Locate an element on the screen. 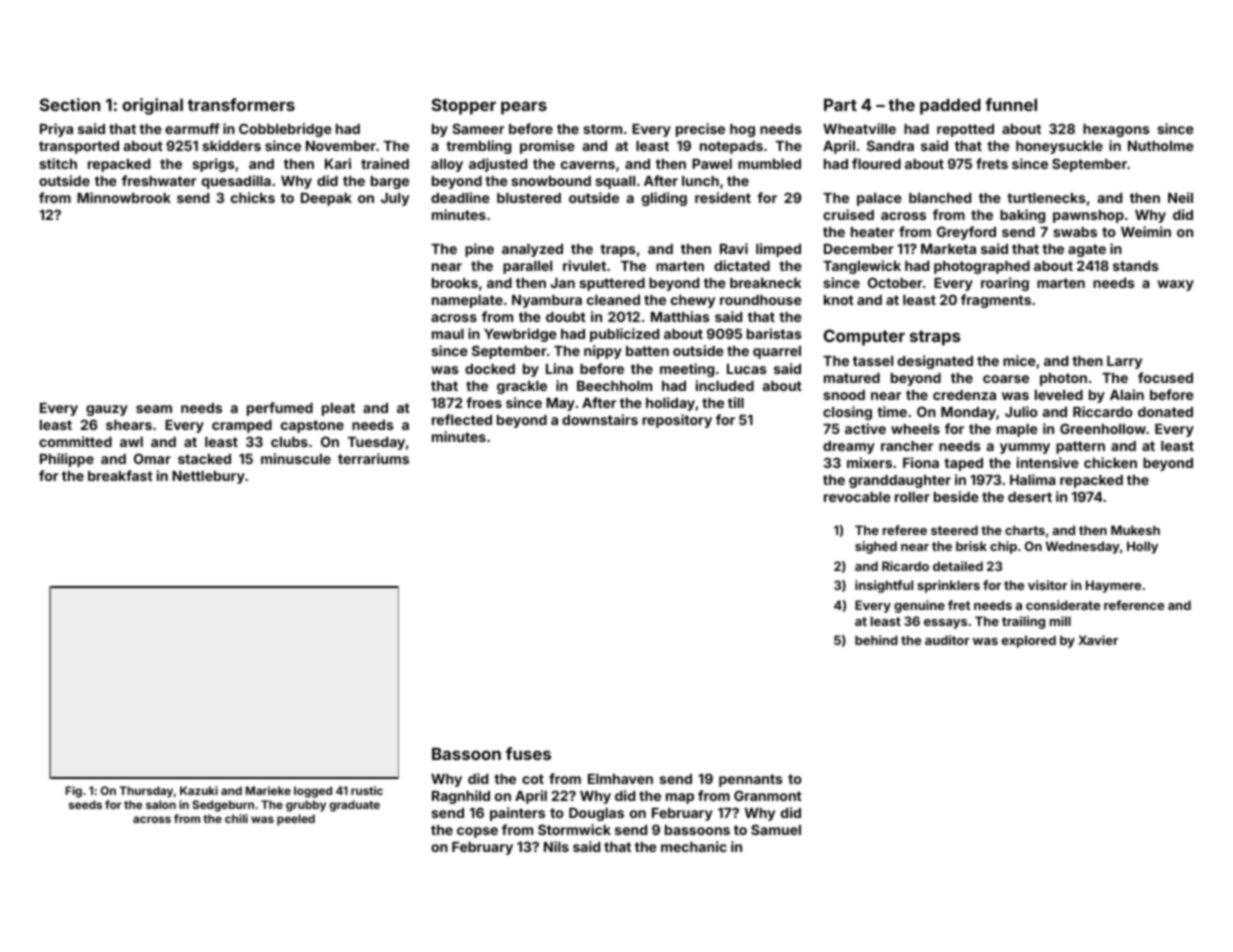 The height and width of the screenshot is (952, 1233). insightful is located at coordinates (884, 586).
